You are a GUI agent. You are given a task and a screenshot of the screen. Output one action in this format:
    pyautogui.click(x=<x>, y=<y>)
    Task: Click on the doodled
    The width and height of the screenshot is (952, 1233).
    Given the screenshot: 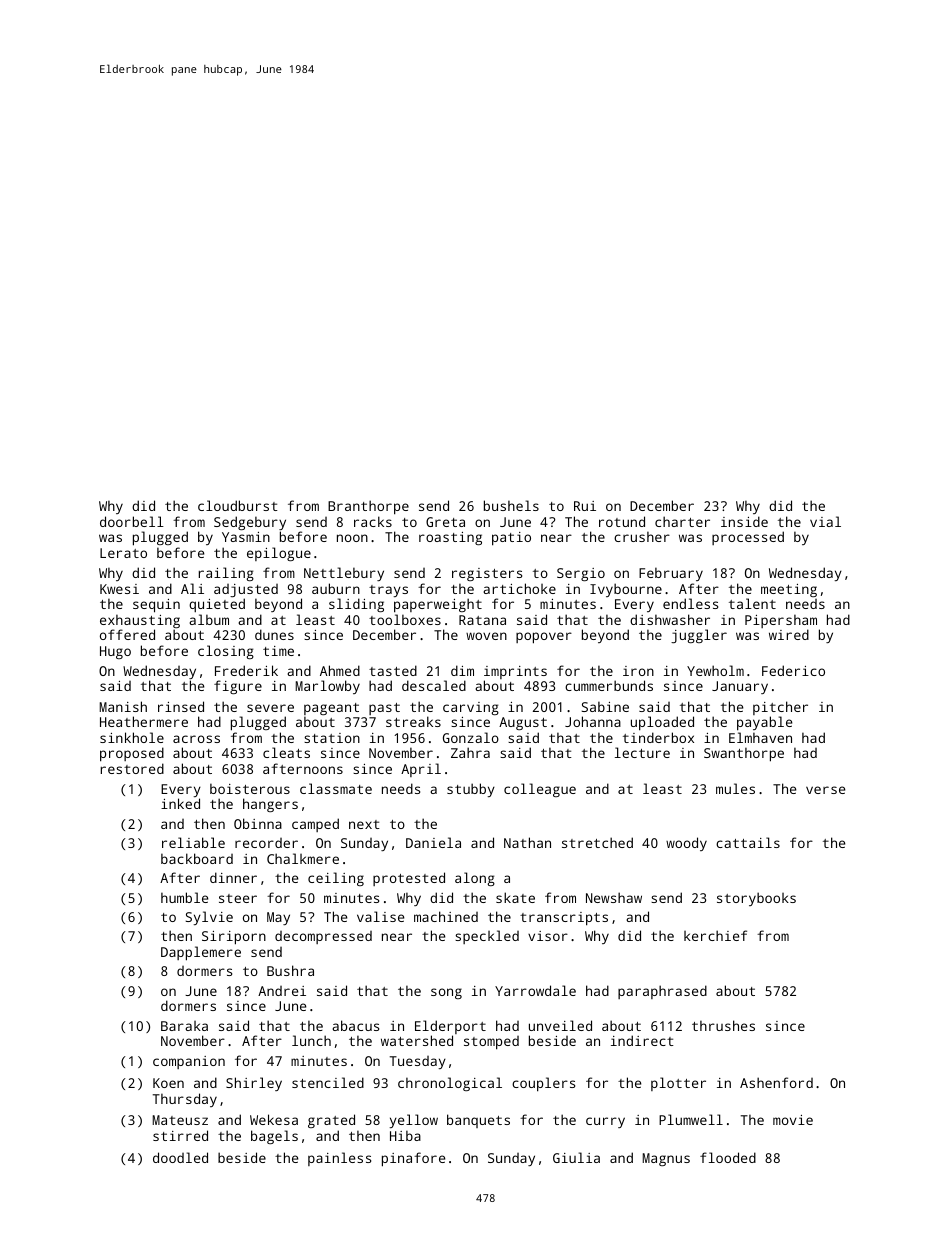 What is the action you would take?
    pyautogui.click(x=180, y=1157)
